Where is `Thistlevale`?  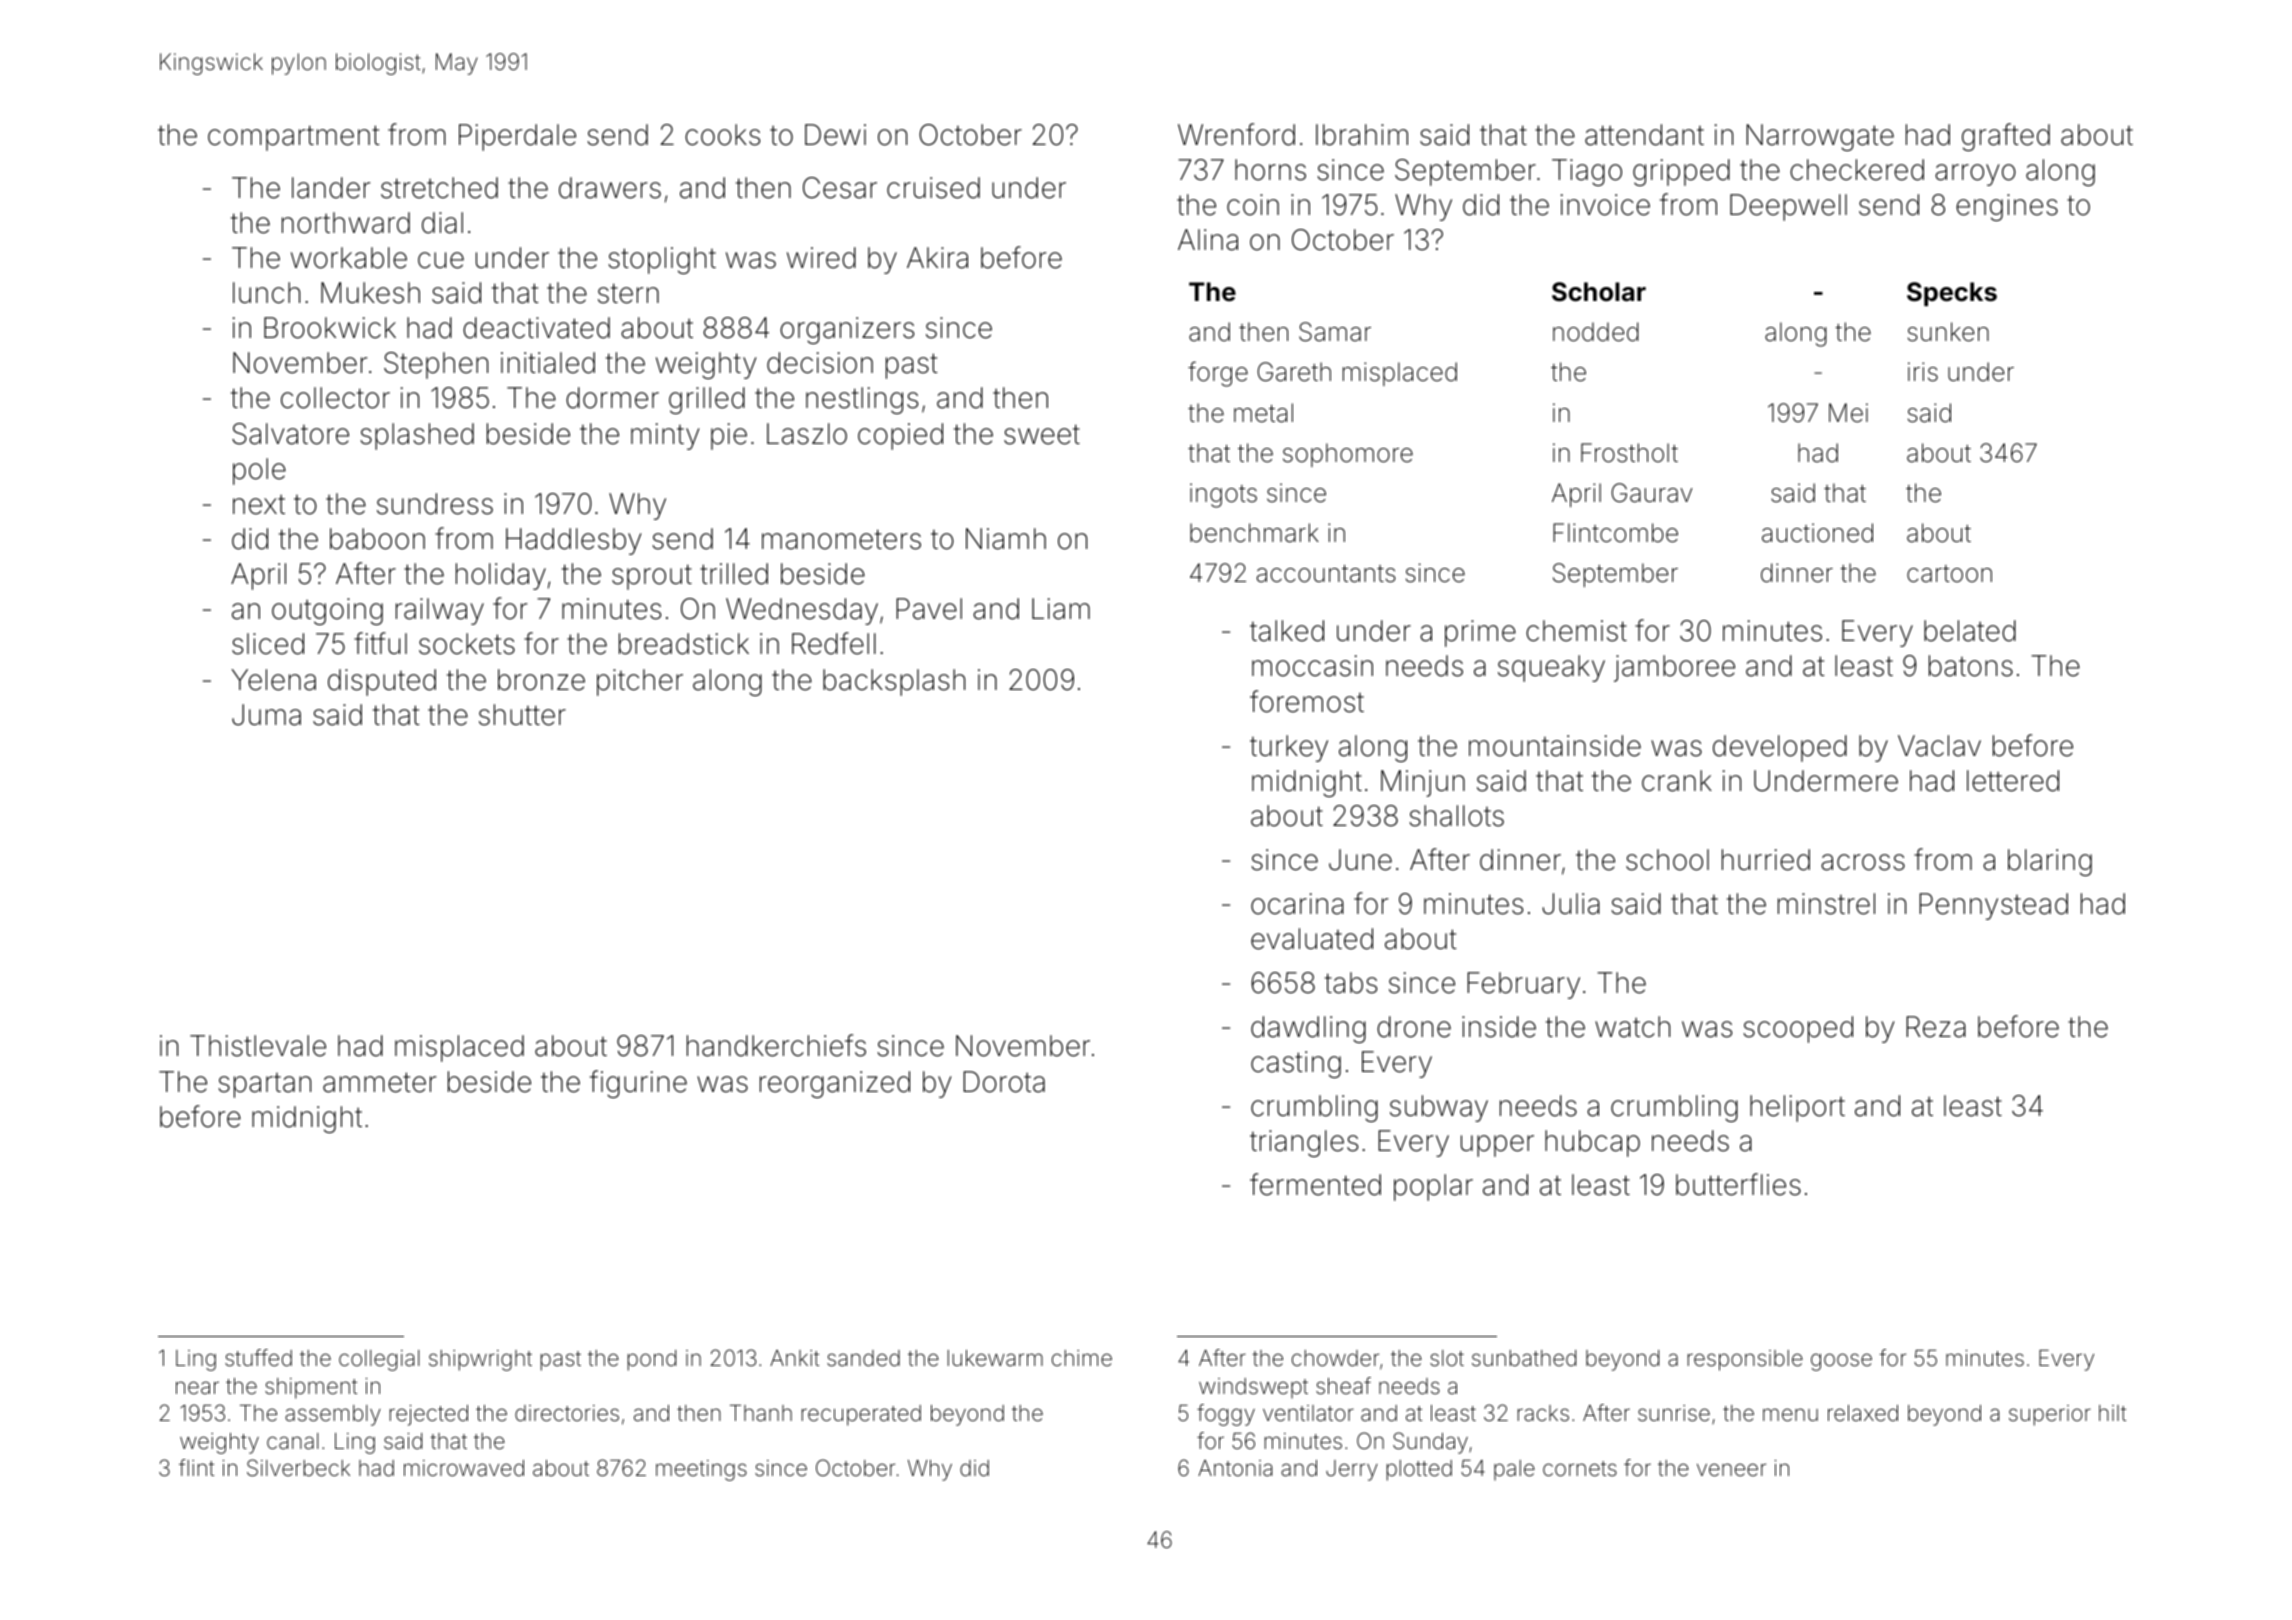
Thistlevale is located at coordinates (258, 1046).
